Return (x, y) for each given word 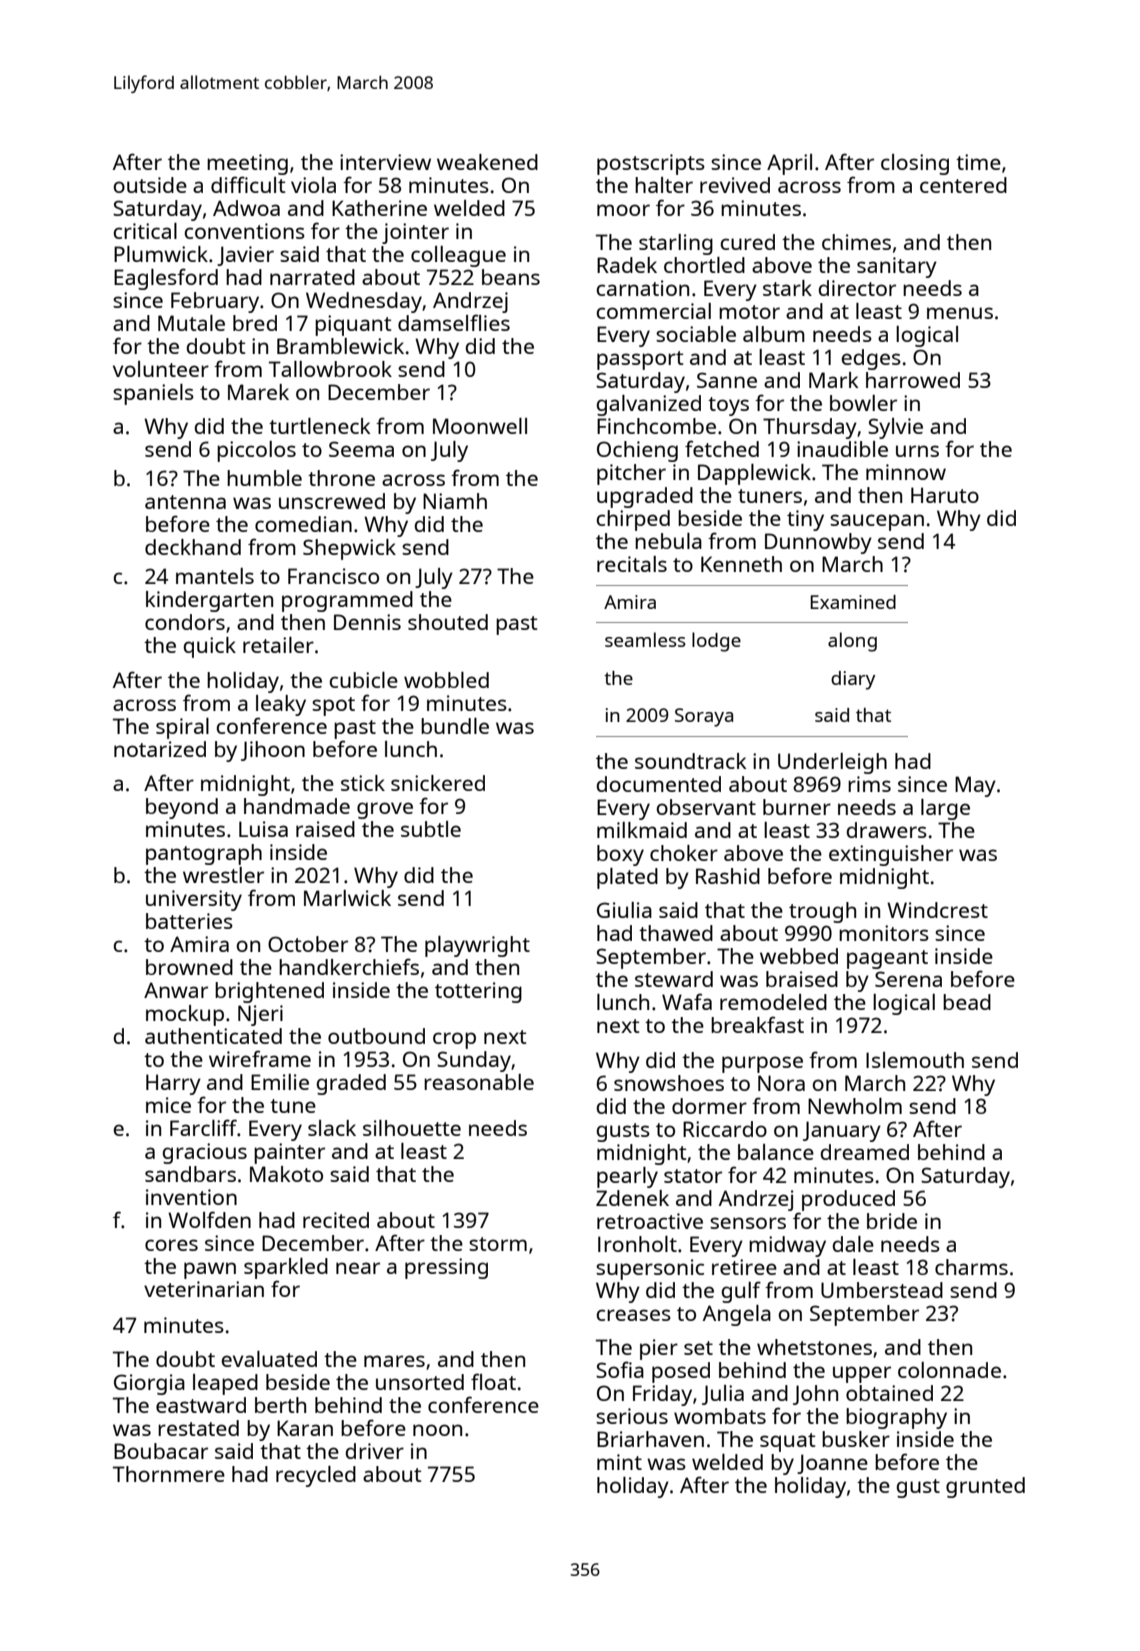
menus (960, 313)
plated (627, 878)
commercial (653, 311)
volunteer (161, 369)
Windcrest (937, 910)
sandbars (190, 1174)
